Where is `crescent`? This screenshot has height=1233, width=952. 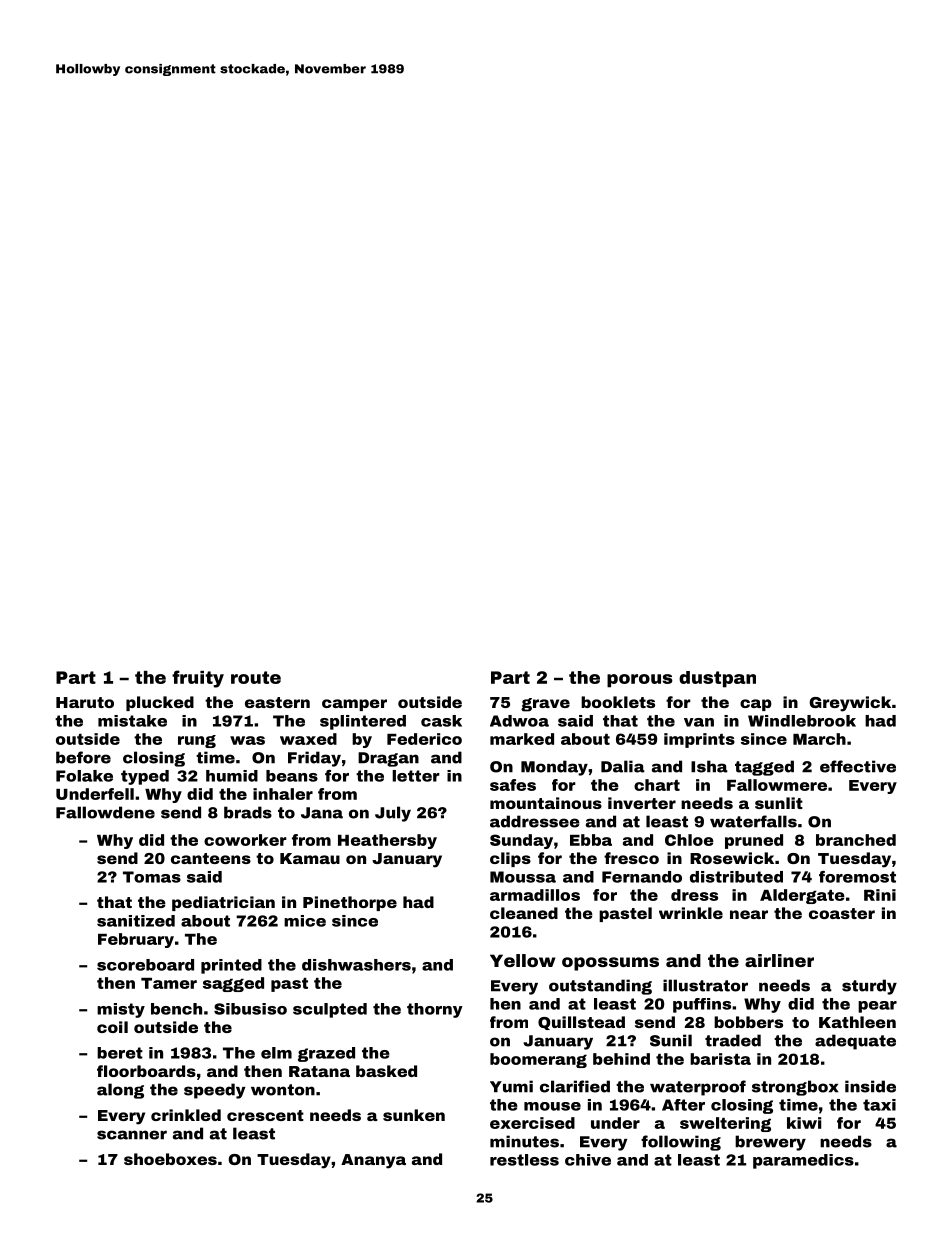 crescent is located at coordinates (265, 1115).
